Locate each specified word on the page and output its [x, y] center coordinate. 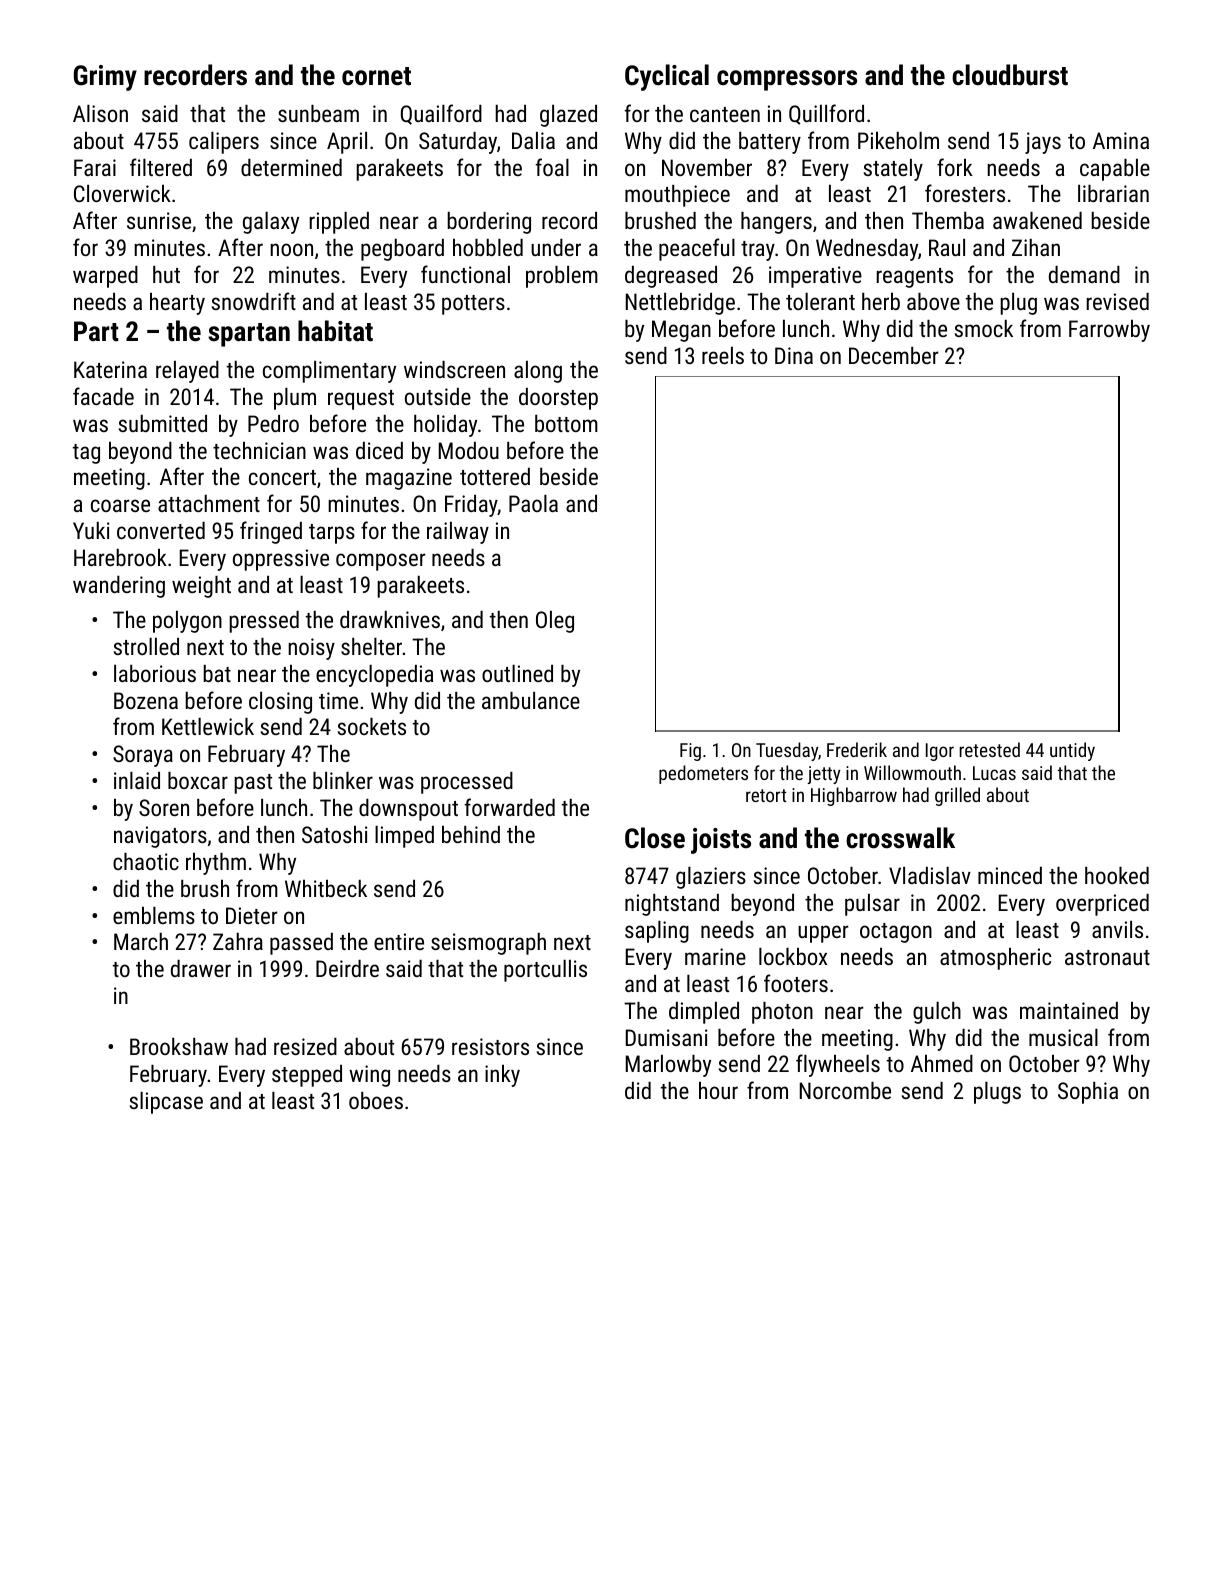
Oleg [555, 622]
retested [989, 749]
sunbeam [318, 113]
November [707, 167]
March [141, 941]
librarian [1113, 193]
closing [280, 703]
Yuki [91, 530]
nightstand [672, 905]
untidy [1072, 751]
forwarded [510, 807]
